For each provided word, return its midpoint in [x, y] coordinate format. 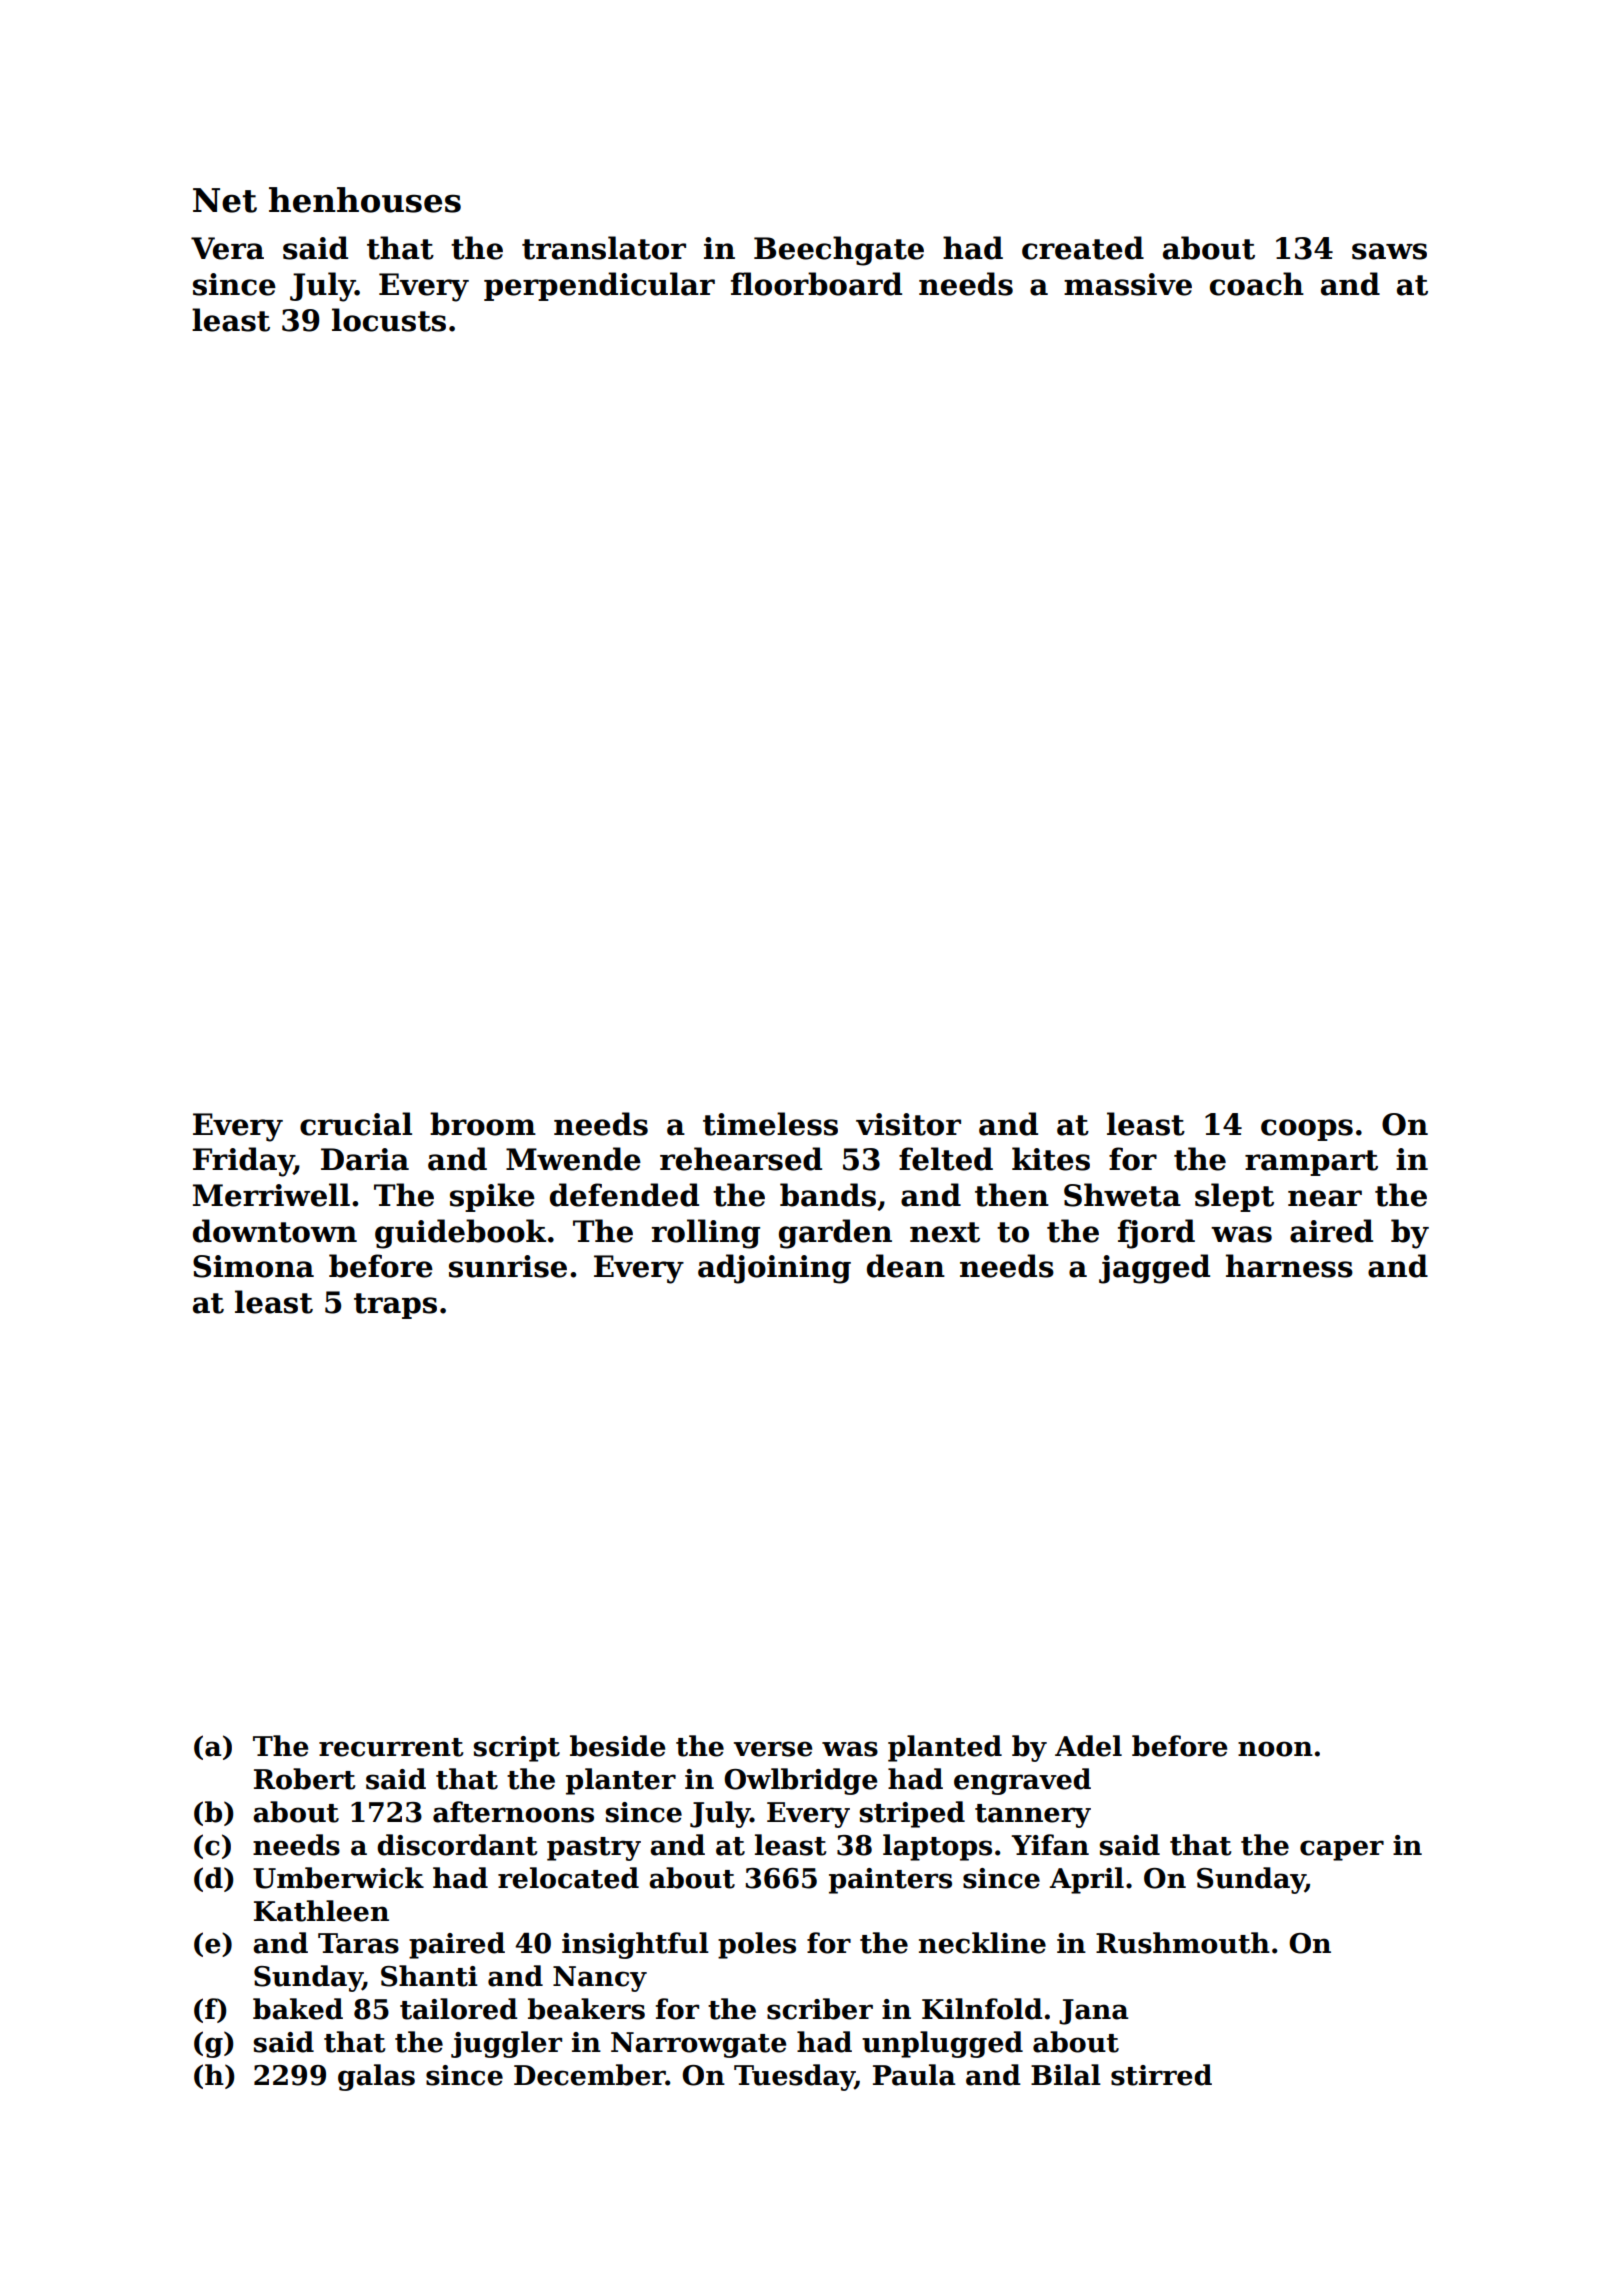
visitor [908, 1124]
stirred [1161, 2075]
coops [1307, 1130]
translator [604, 248]
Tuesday [794, 2077]
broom [483, 1124]
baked [298, 2009]
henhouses [365, 200]
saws [1389, 251]
